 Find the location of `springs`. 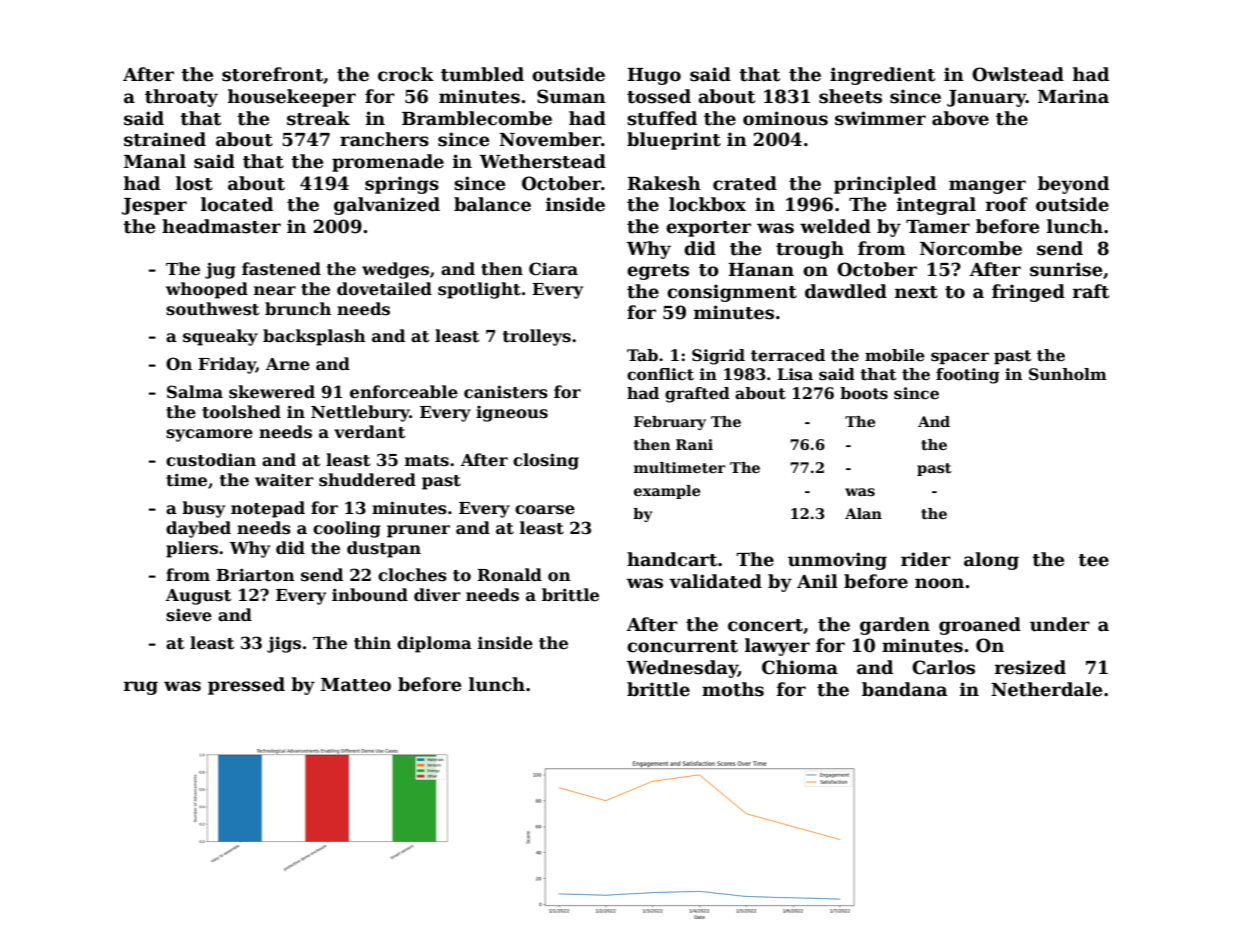

springs is located at coordinates (402, 185).
